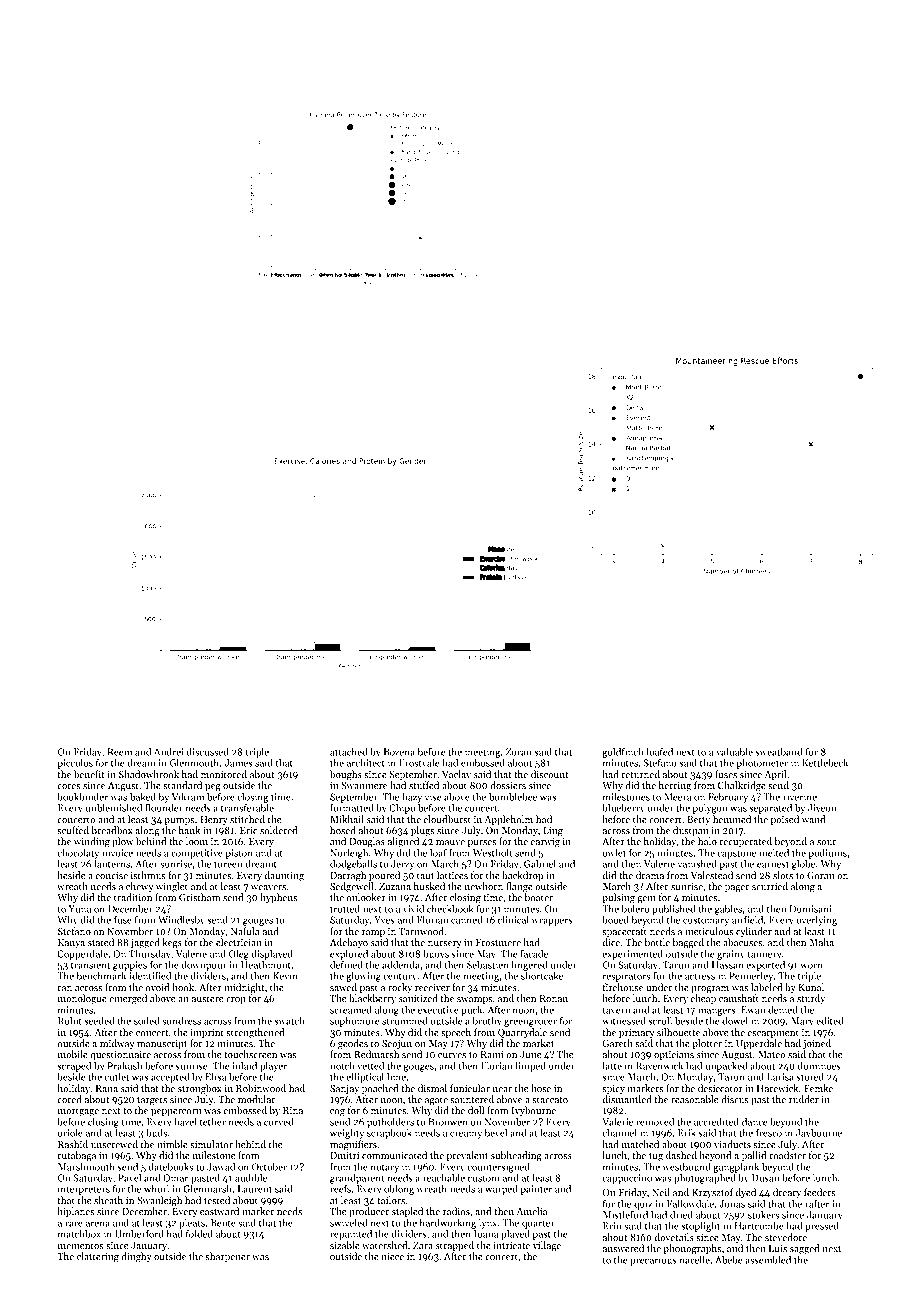 This screenshot has height=1316, width=908. What do you see at coordinates (735, 1021) in the screenshot?
I see `dowel` at bounding box center [735, 1021].
